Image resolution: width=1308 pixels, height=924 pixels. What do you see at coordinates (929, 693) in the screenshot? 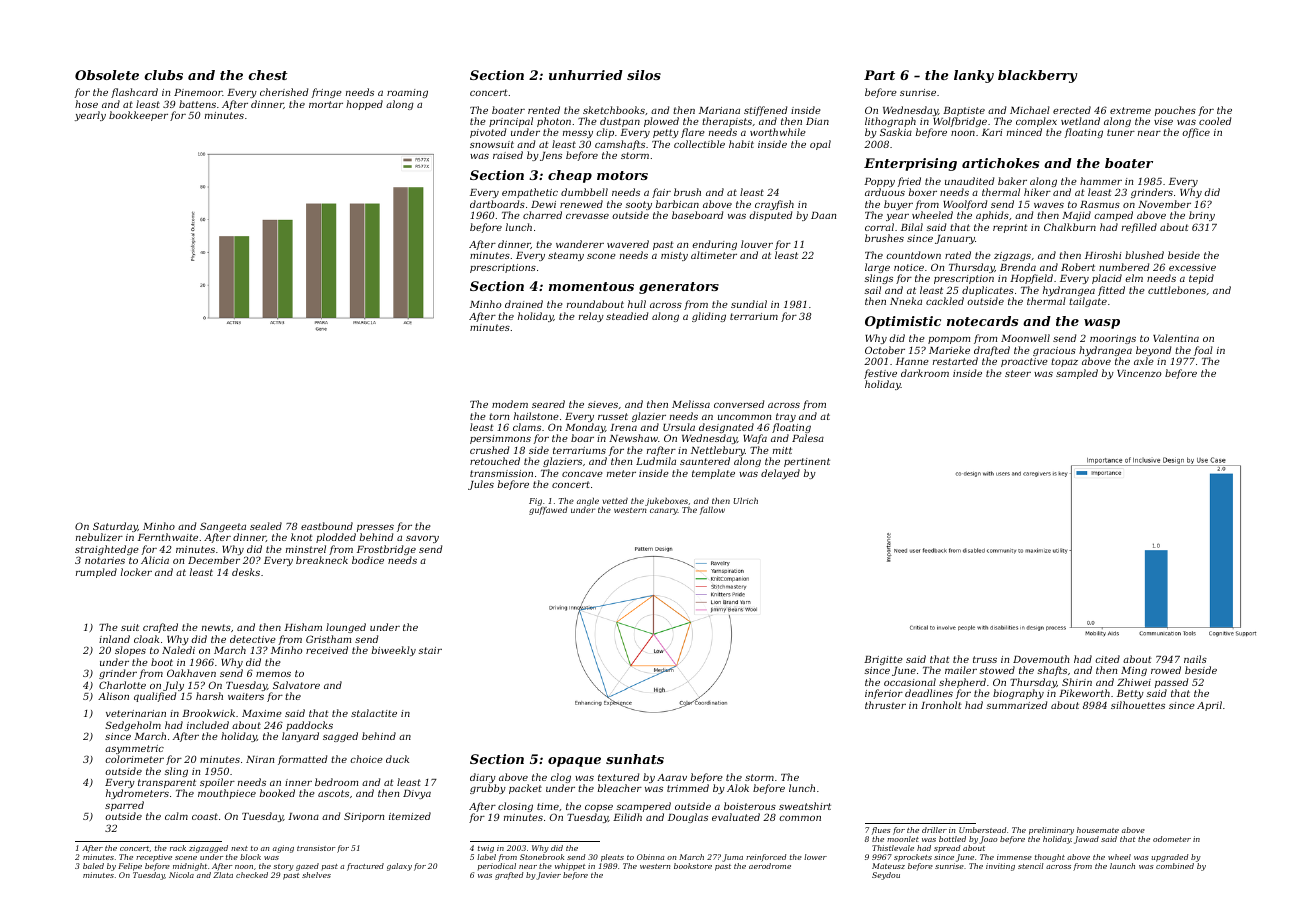
I see `deadlines` at bounding box center [929, 693].
